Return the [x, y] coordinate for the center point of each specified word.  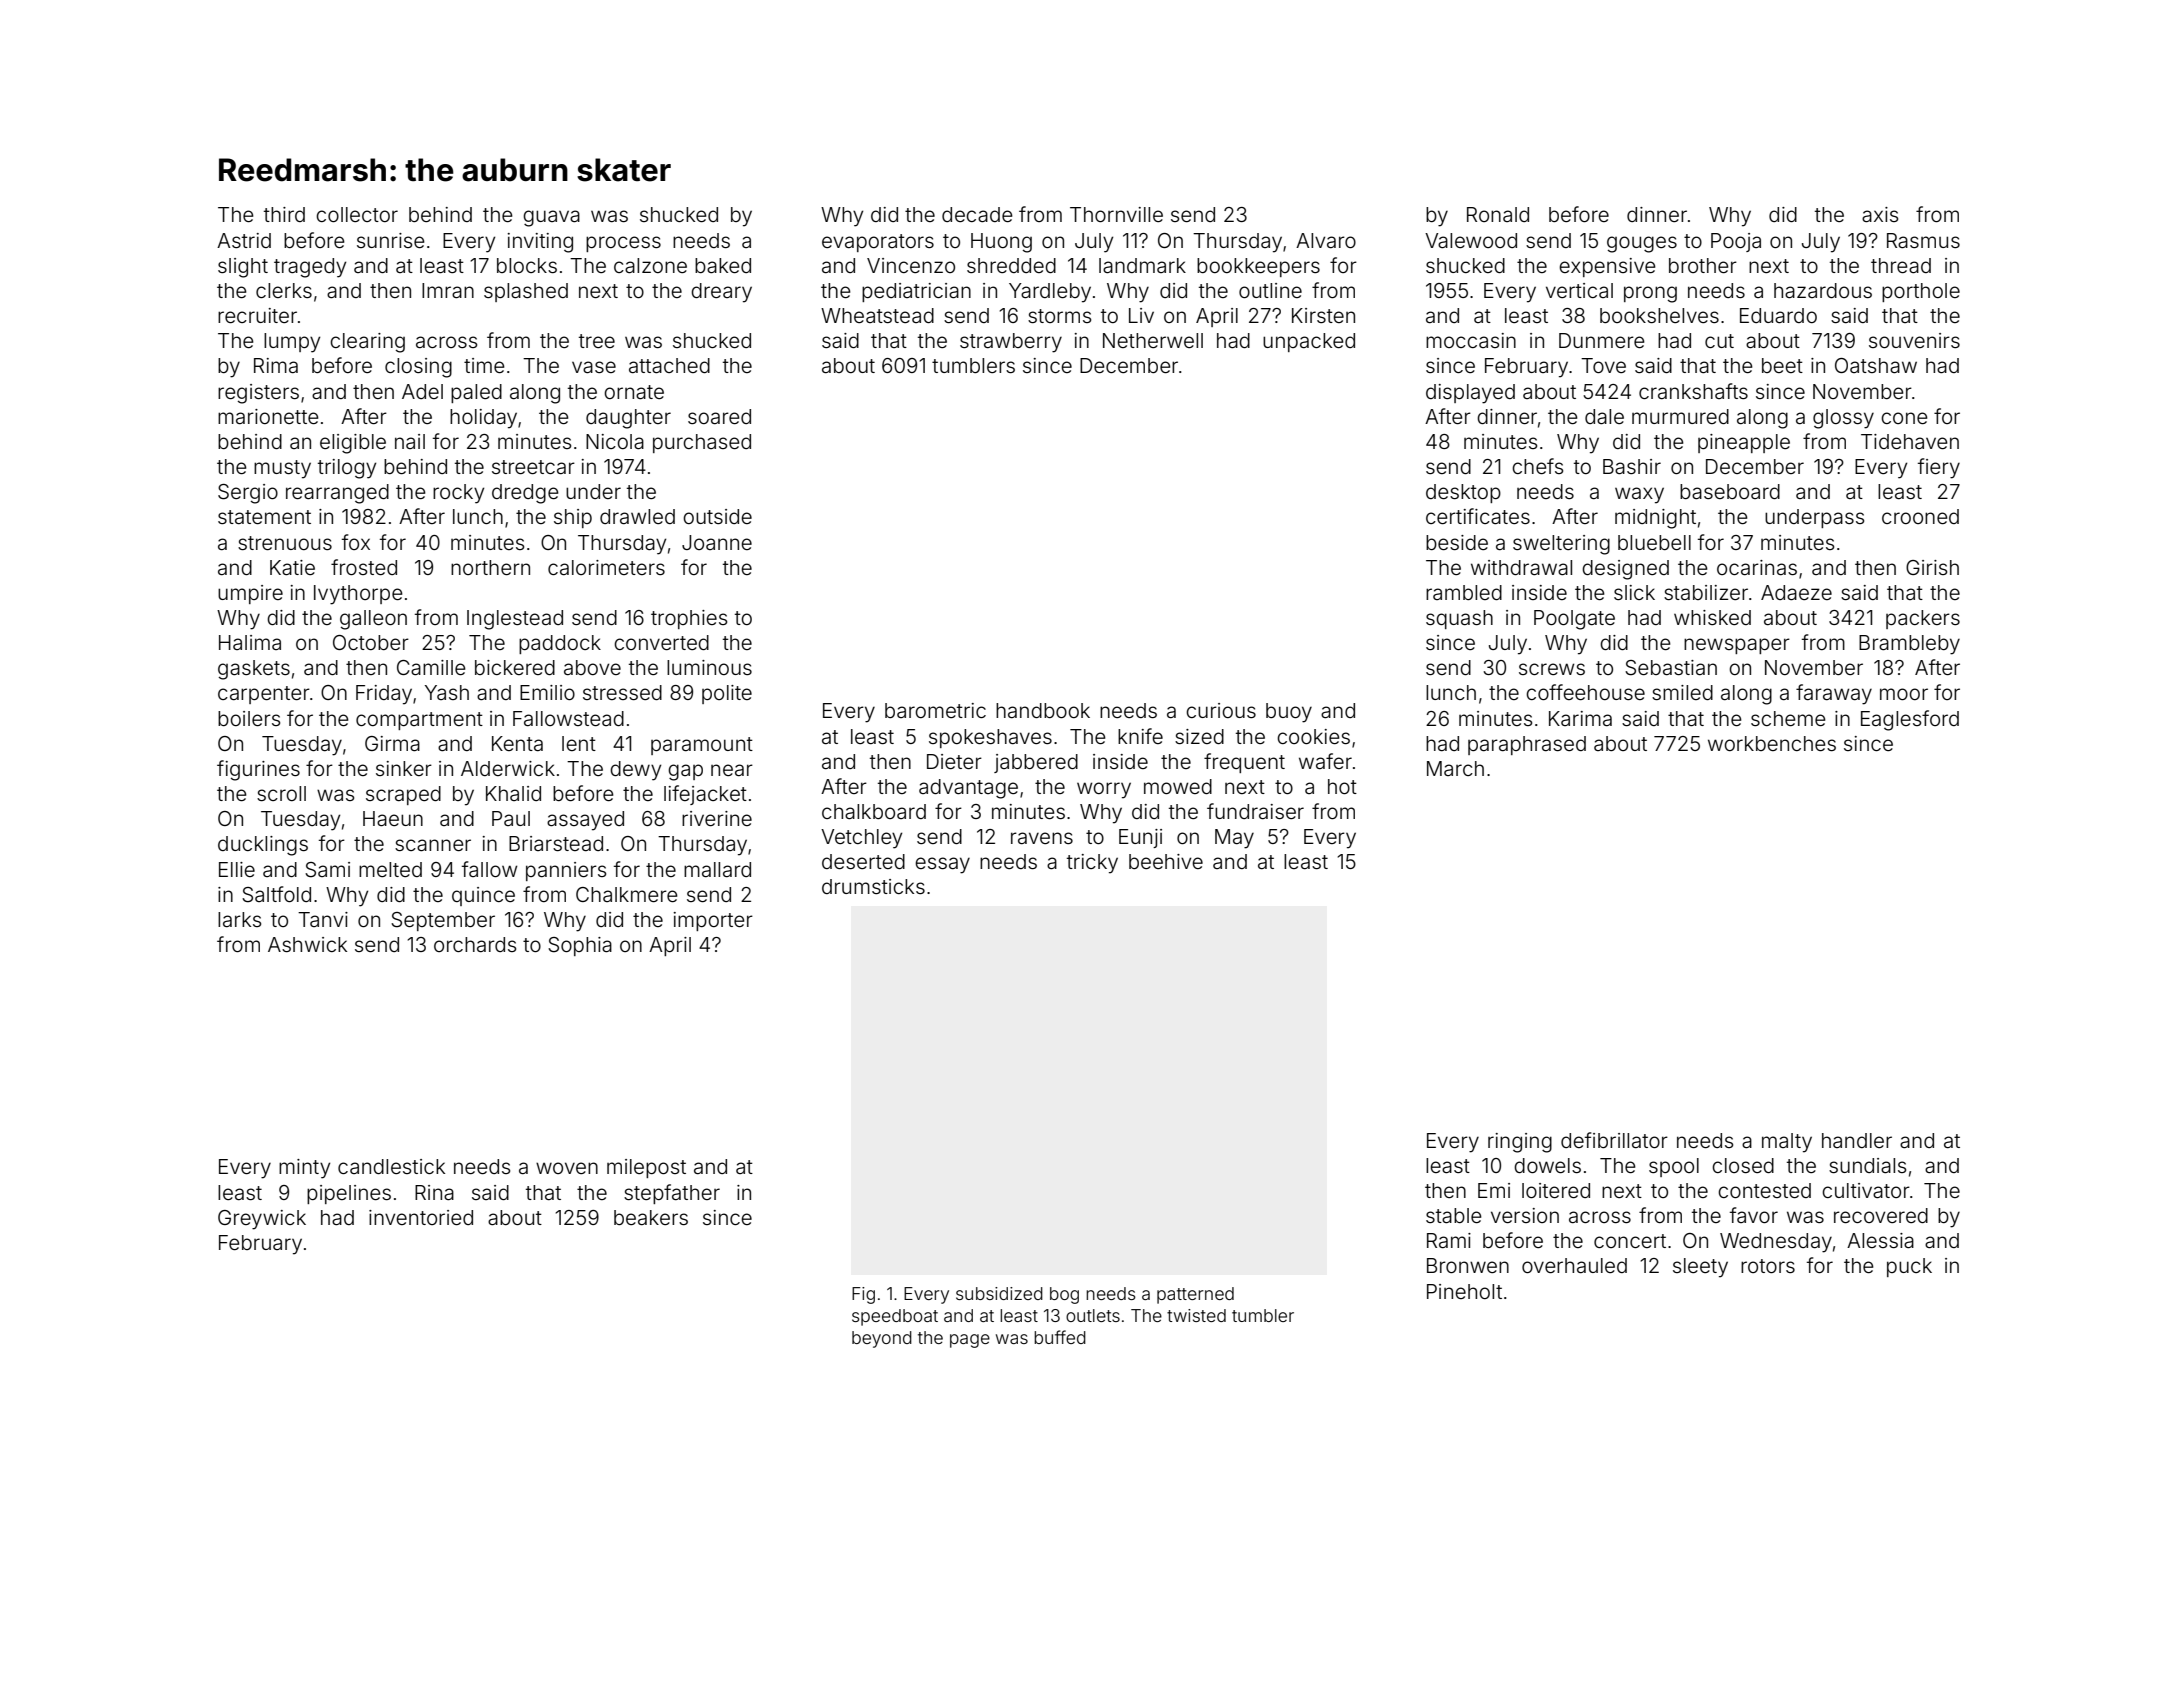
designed [1625, 570]
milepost [646, 1168]
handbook [1043, 710]
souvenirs [1914, 340]
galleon [373, 620]
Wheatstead [877, 315]
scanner [433, 845]
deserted [863, 861]
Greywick [262, 1220]
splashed [526, 292]
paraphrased [1527, 745]
